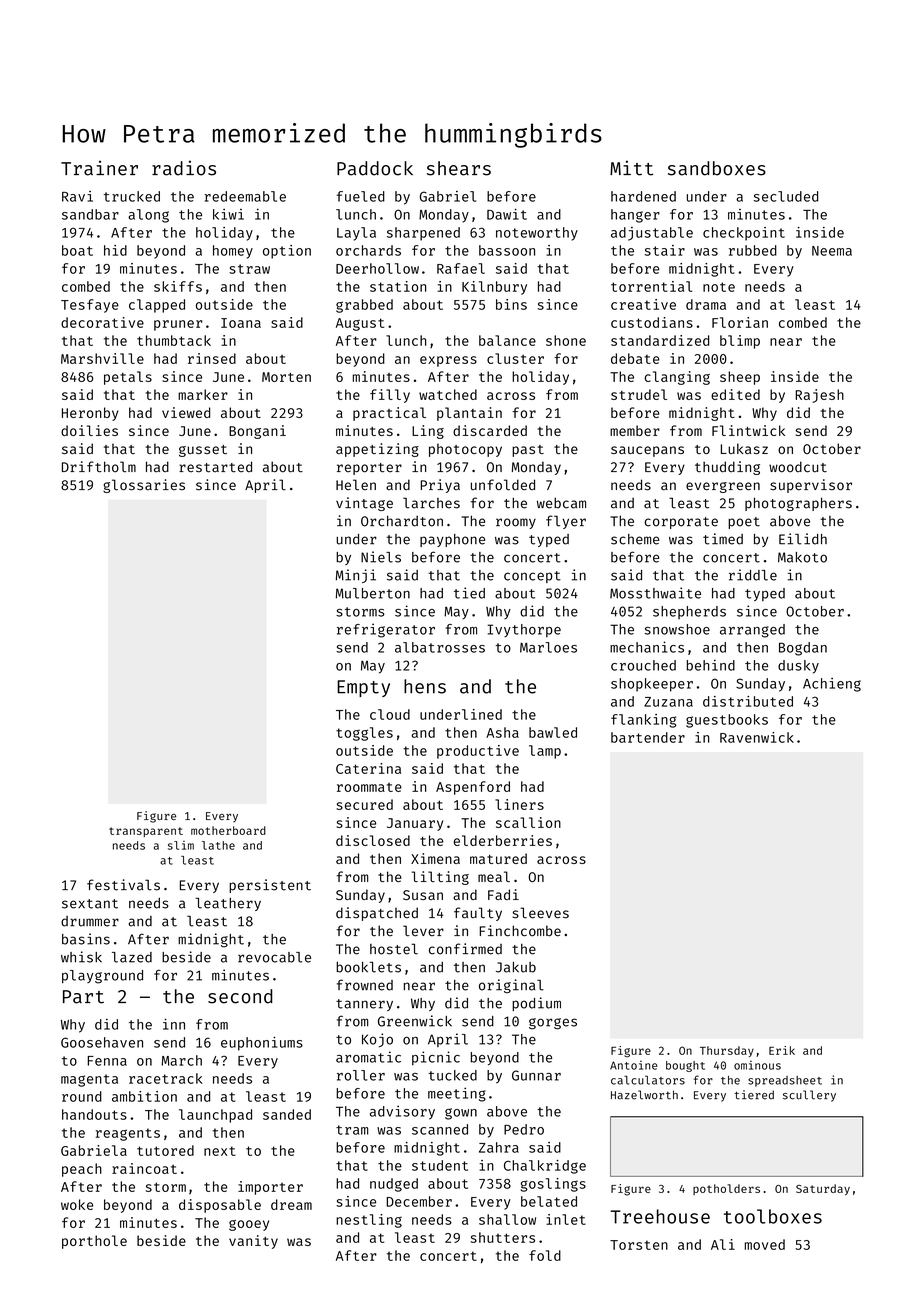  Describe the element at coordinates (665, 250) in the screenshot. I see `stair` at that location.
